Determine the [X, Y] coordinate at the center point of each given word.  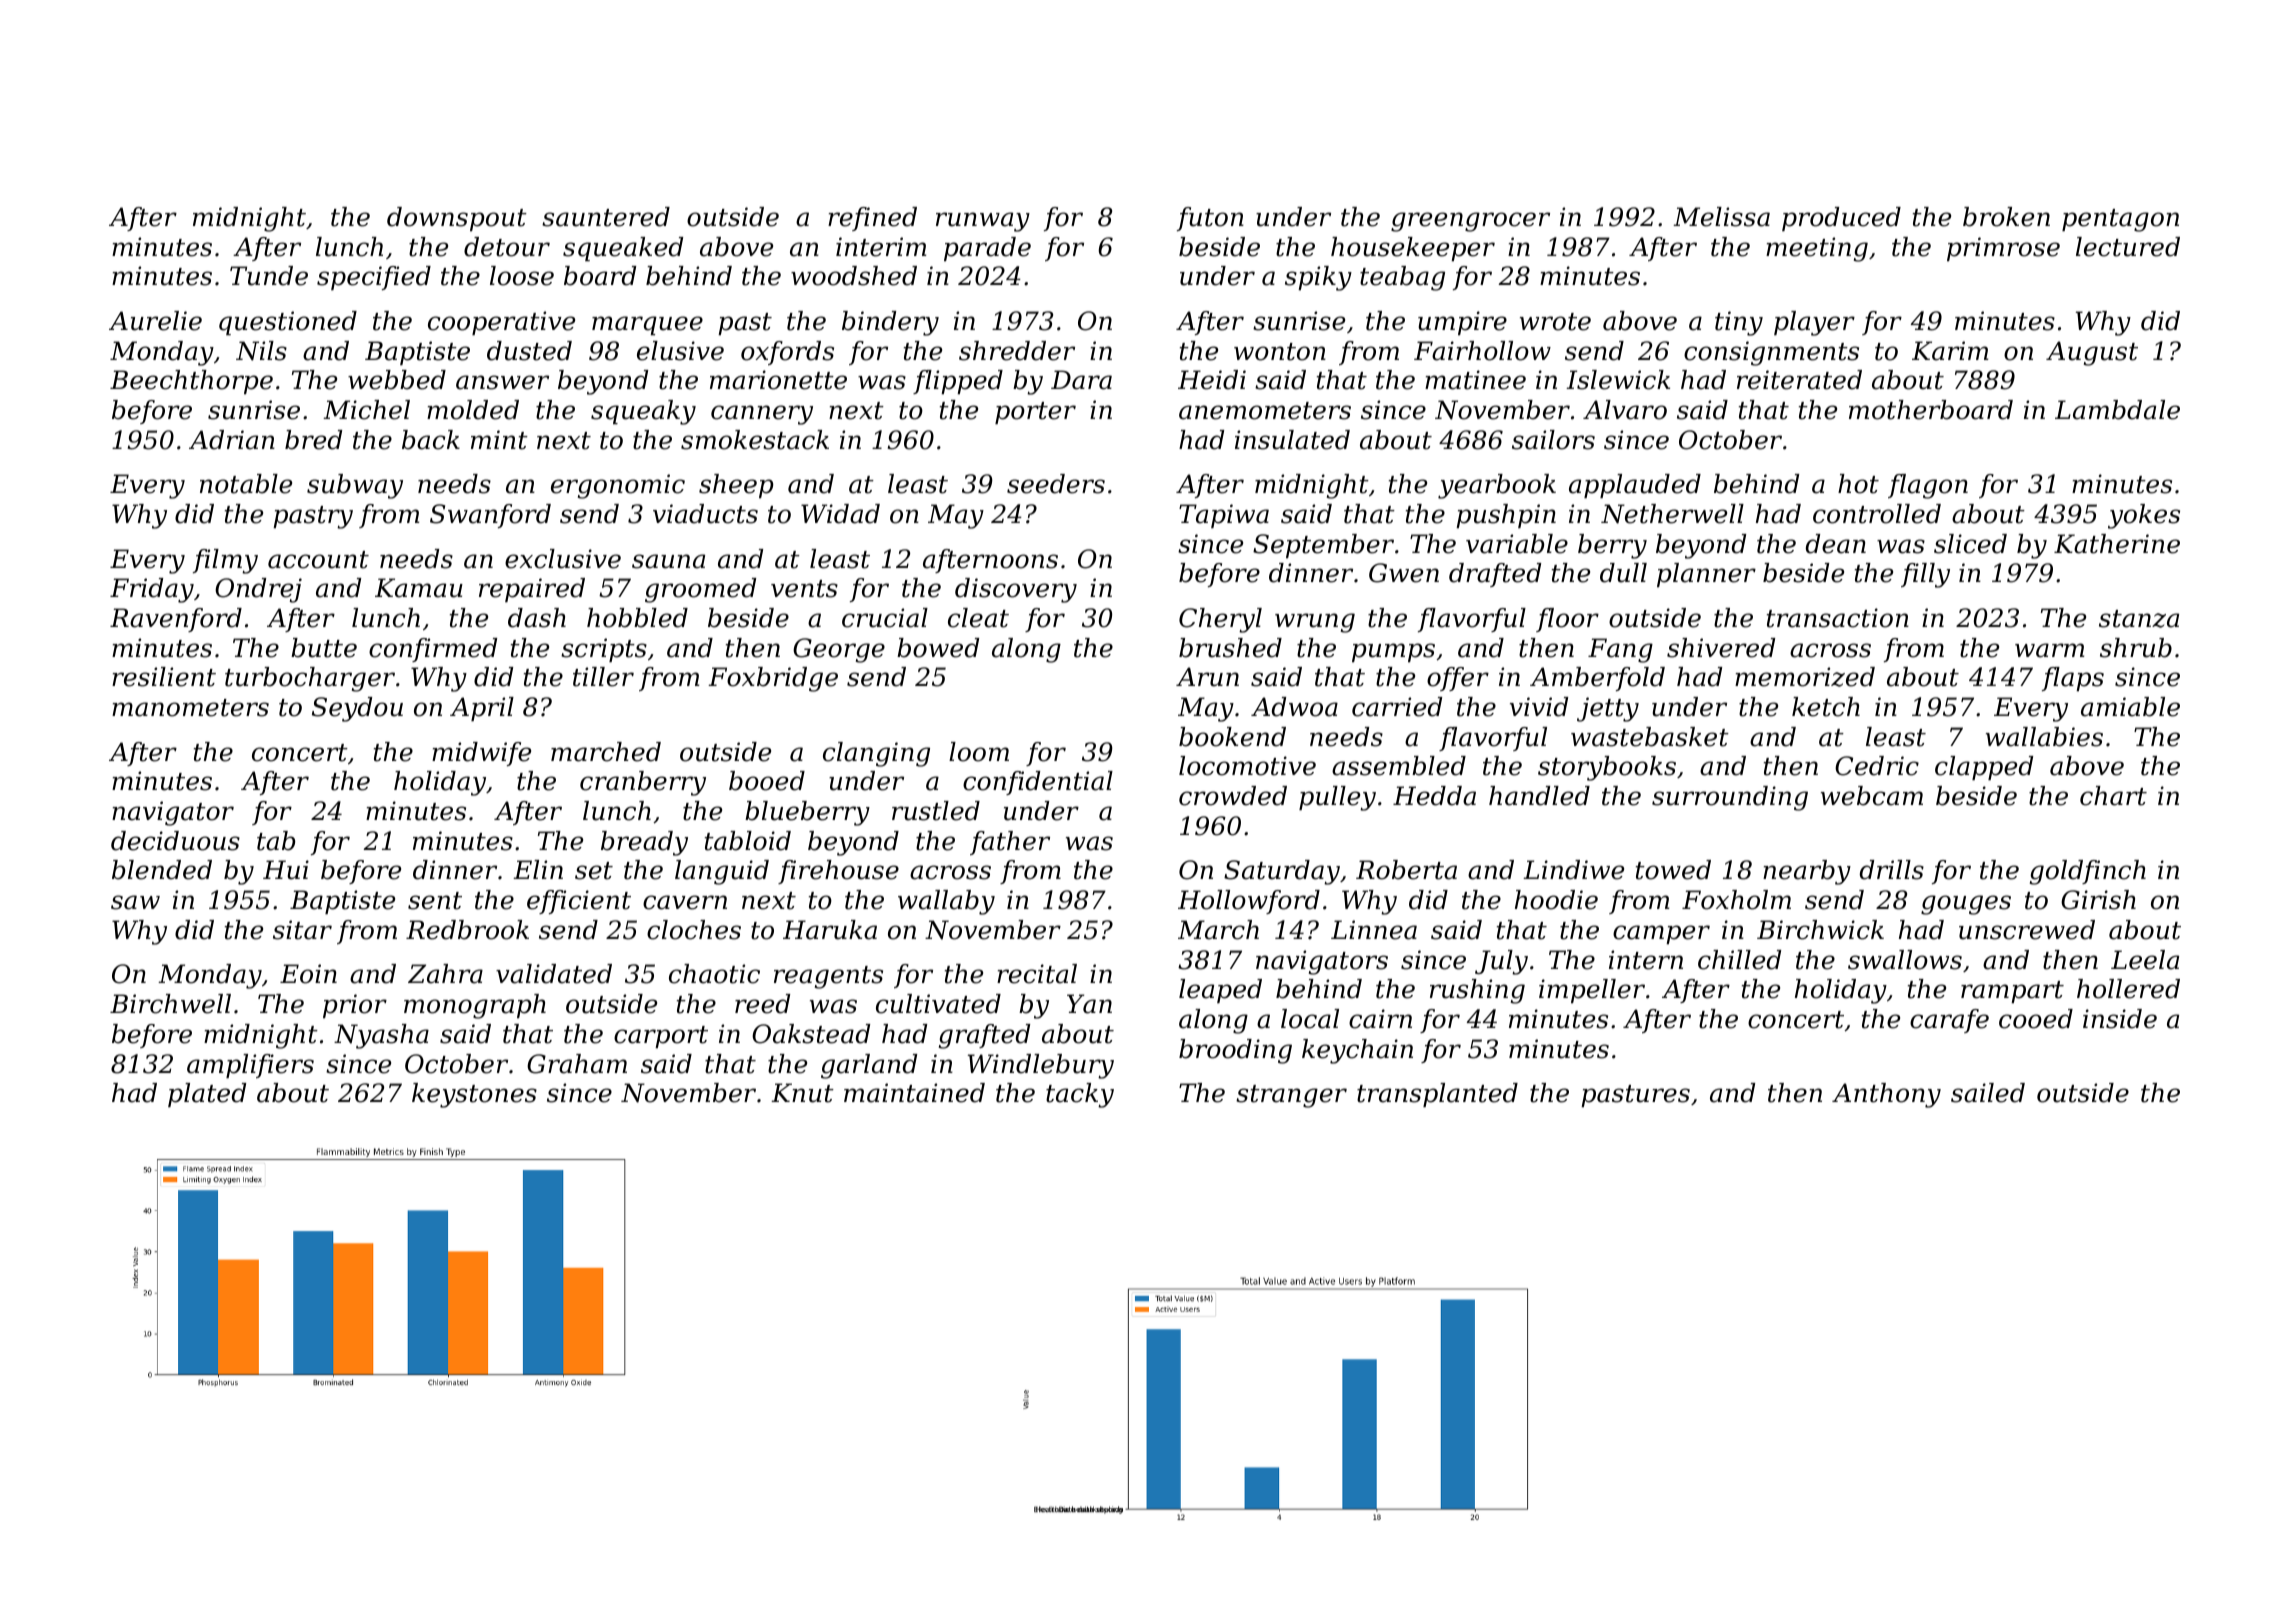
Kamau [419, 588]
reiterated [1799, 380]
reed [762, 1004]
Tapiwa [1224, 516]
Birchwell [170, 1004]
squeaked [623, 249]
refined [872, 219]
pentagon [2120, 220]
